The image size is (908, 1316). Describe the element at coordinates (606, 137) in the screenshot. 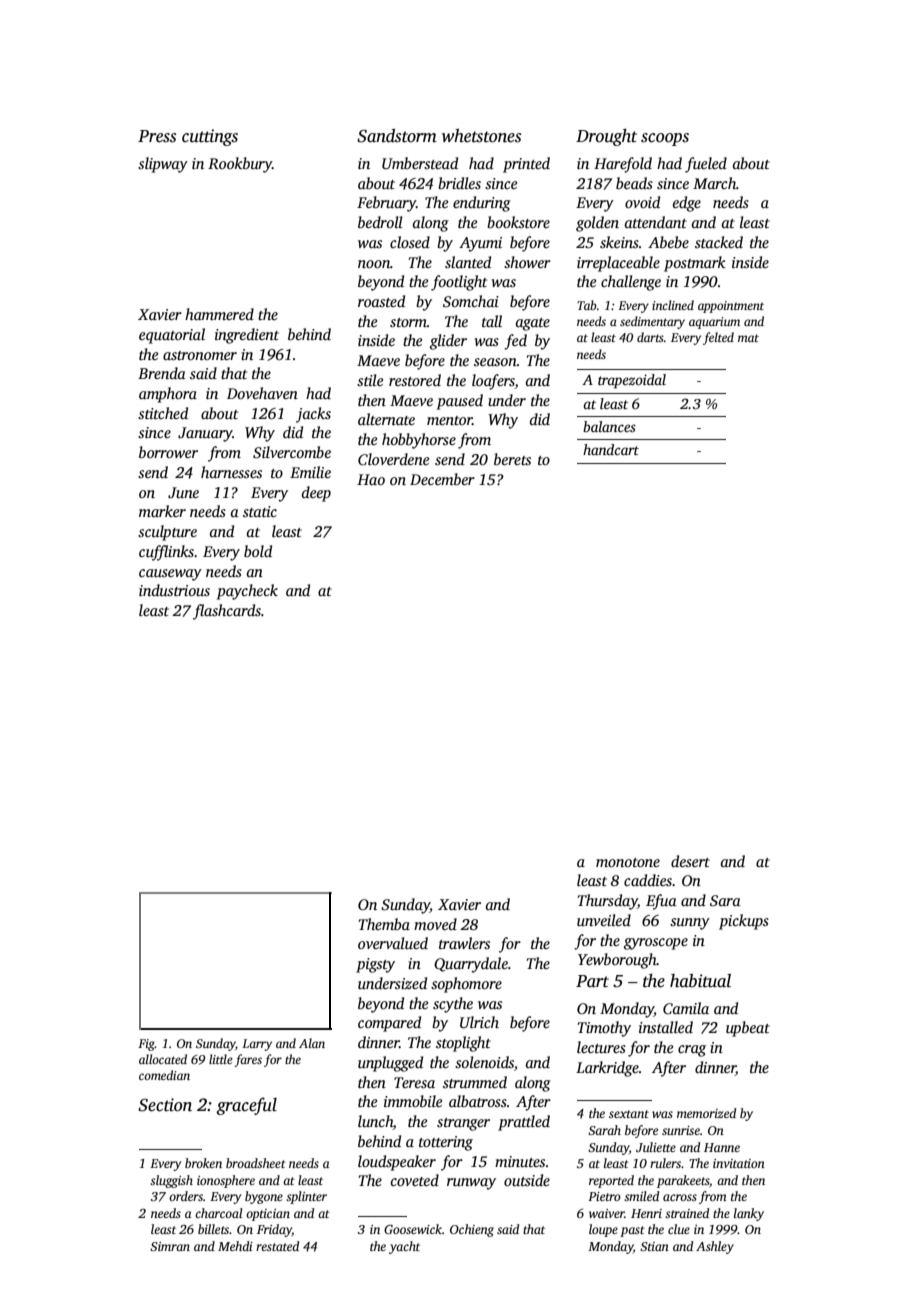

I see `Drought` at that location.
